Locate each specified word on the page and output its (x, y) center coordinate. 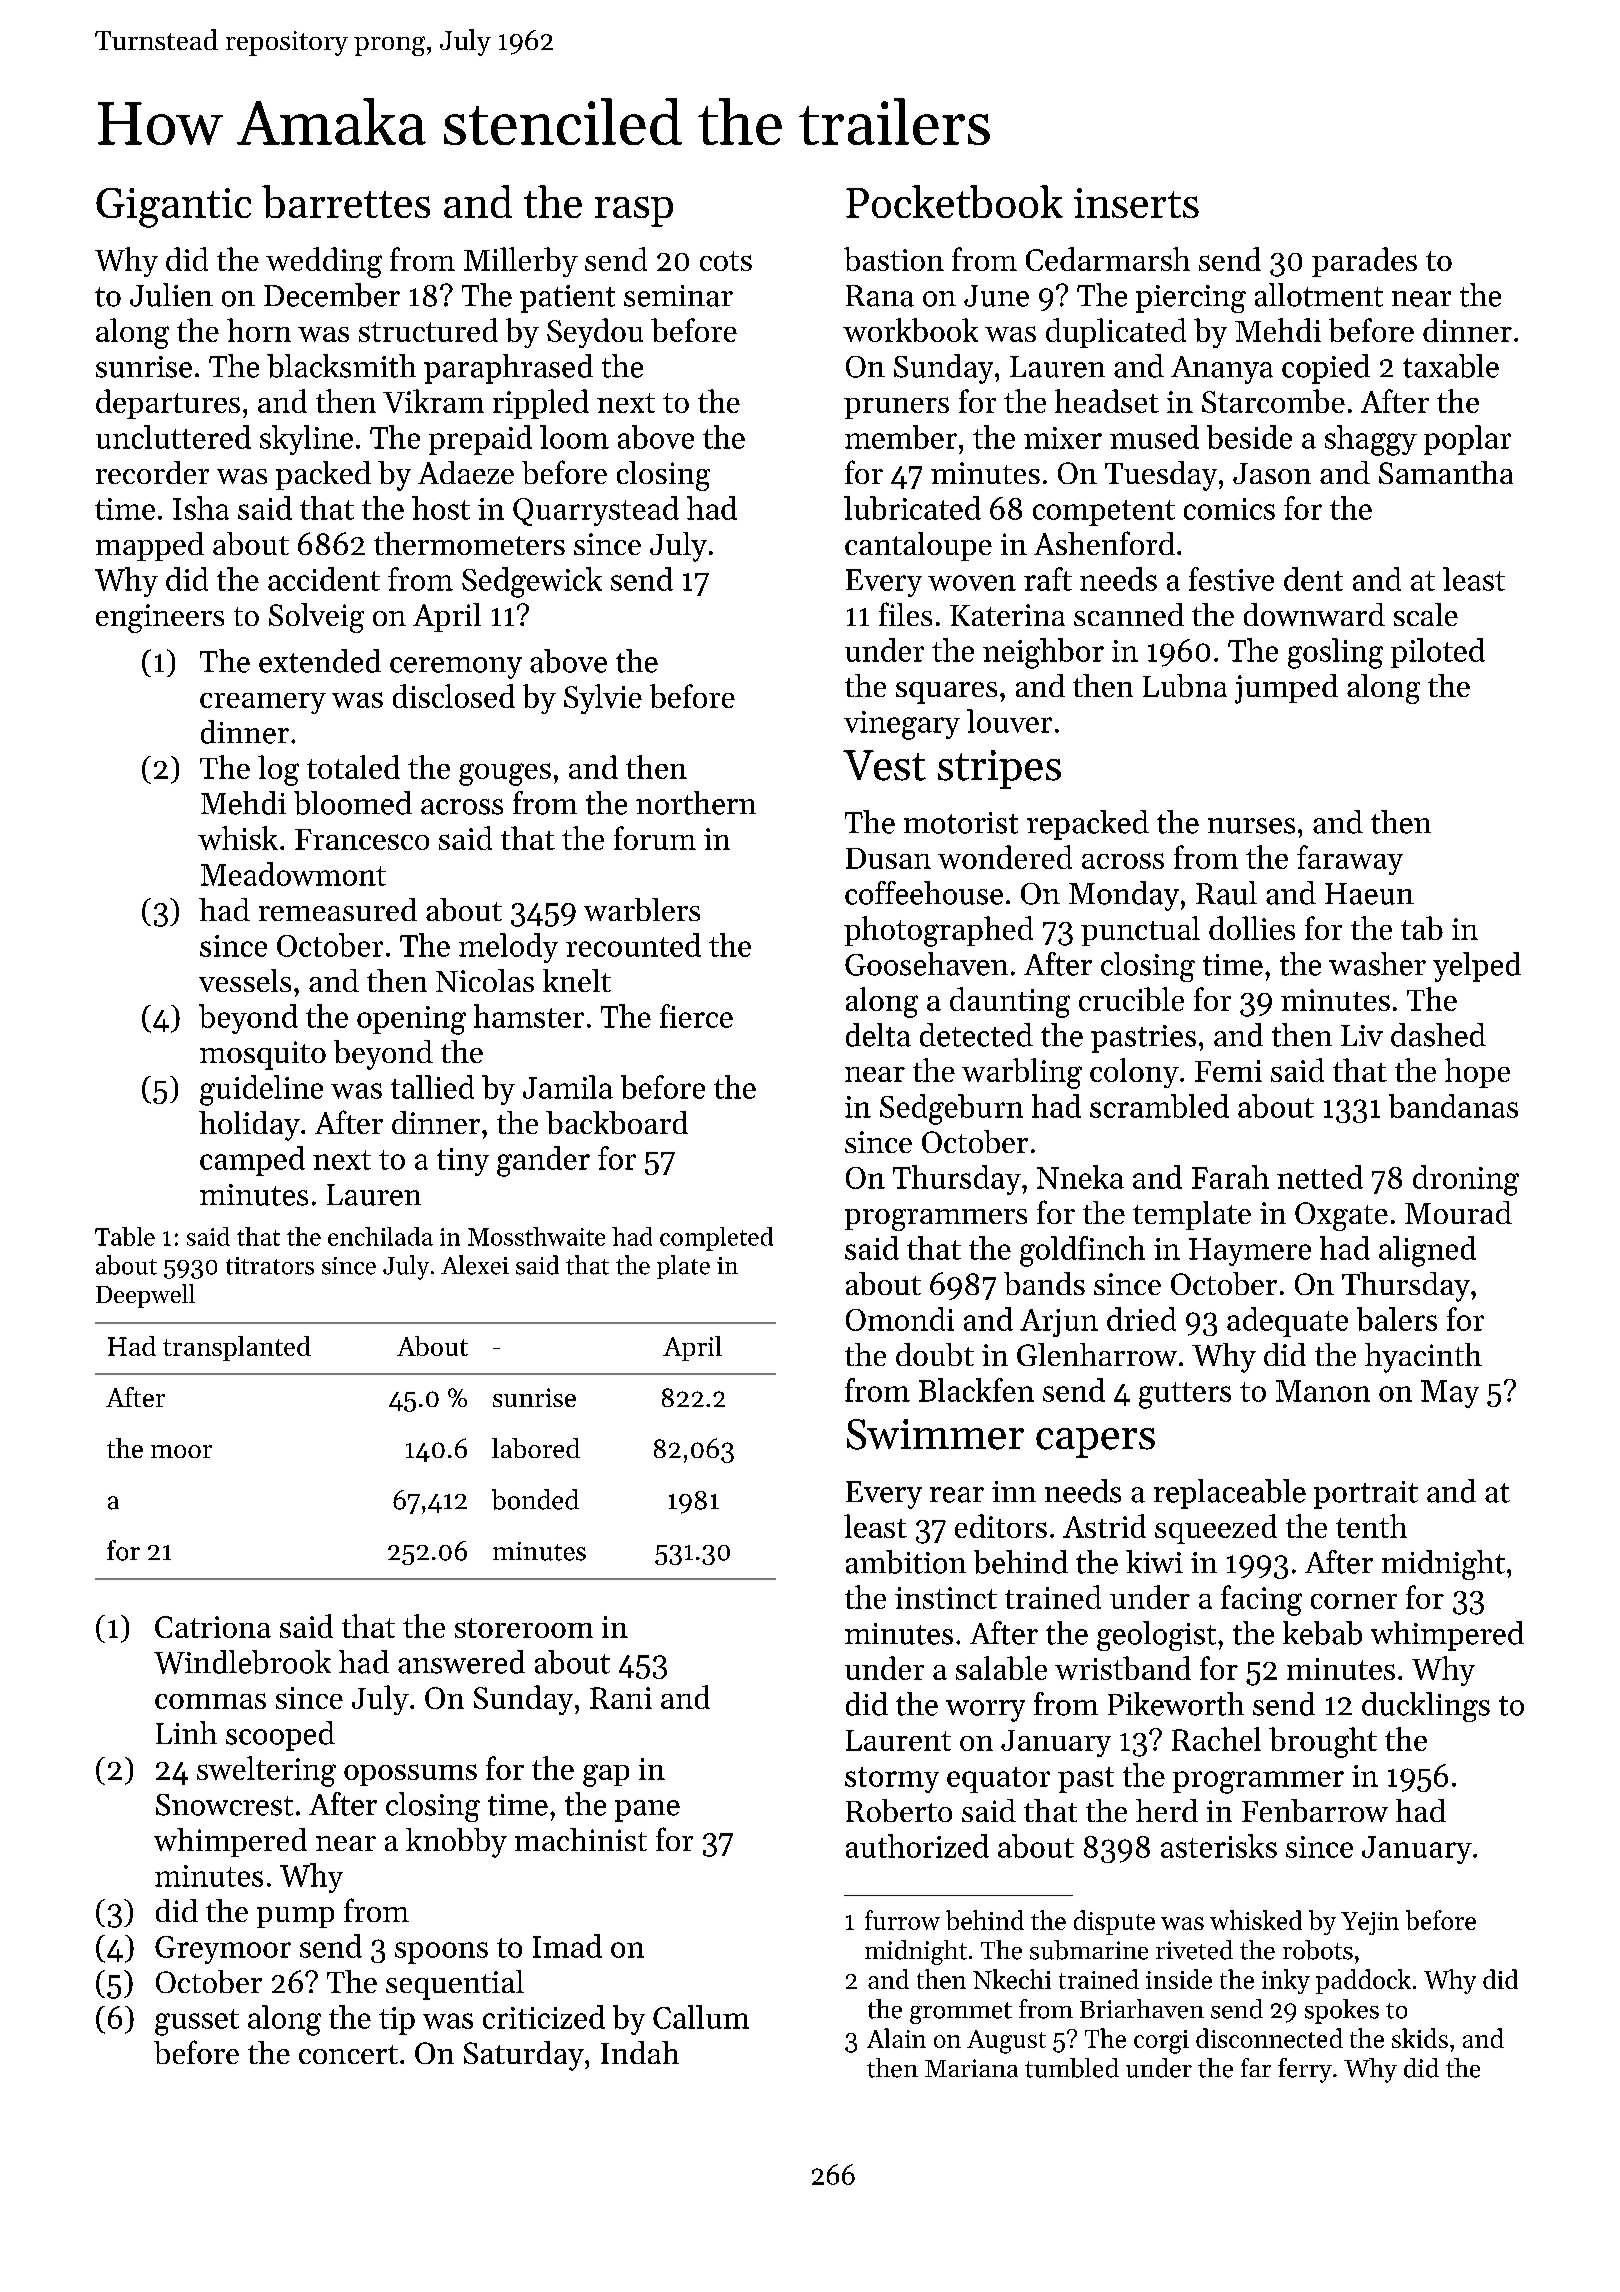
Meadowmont (293, 874)
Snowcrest (224, 1805)
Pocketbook (954, 201)
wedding (324, 262)
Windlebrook (242, 1662)
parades (1364, 262)
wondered (1005, 857)
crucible (1131, 999)
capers (1095, 1443)
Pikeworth (1176, 1704)
